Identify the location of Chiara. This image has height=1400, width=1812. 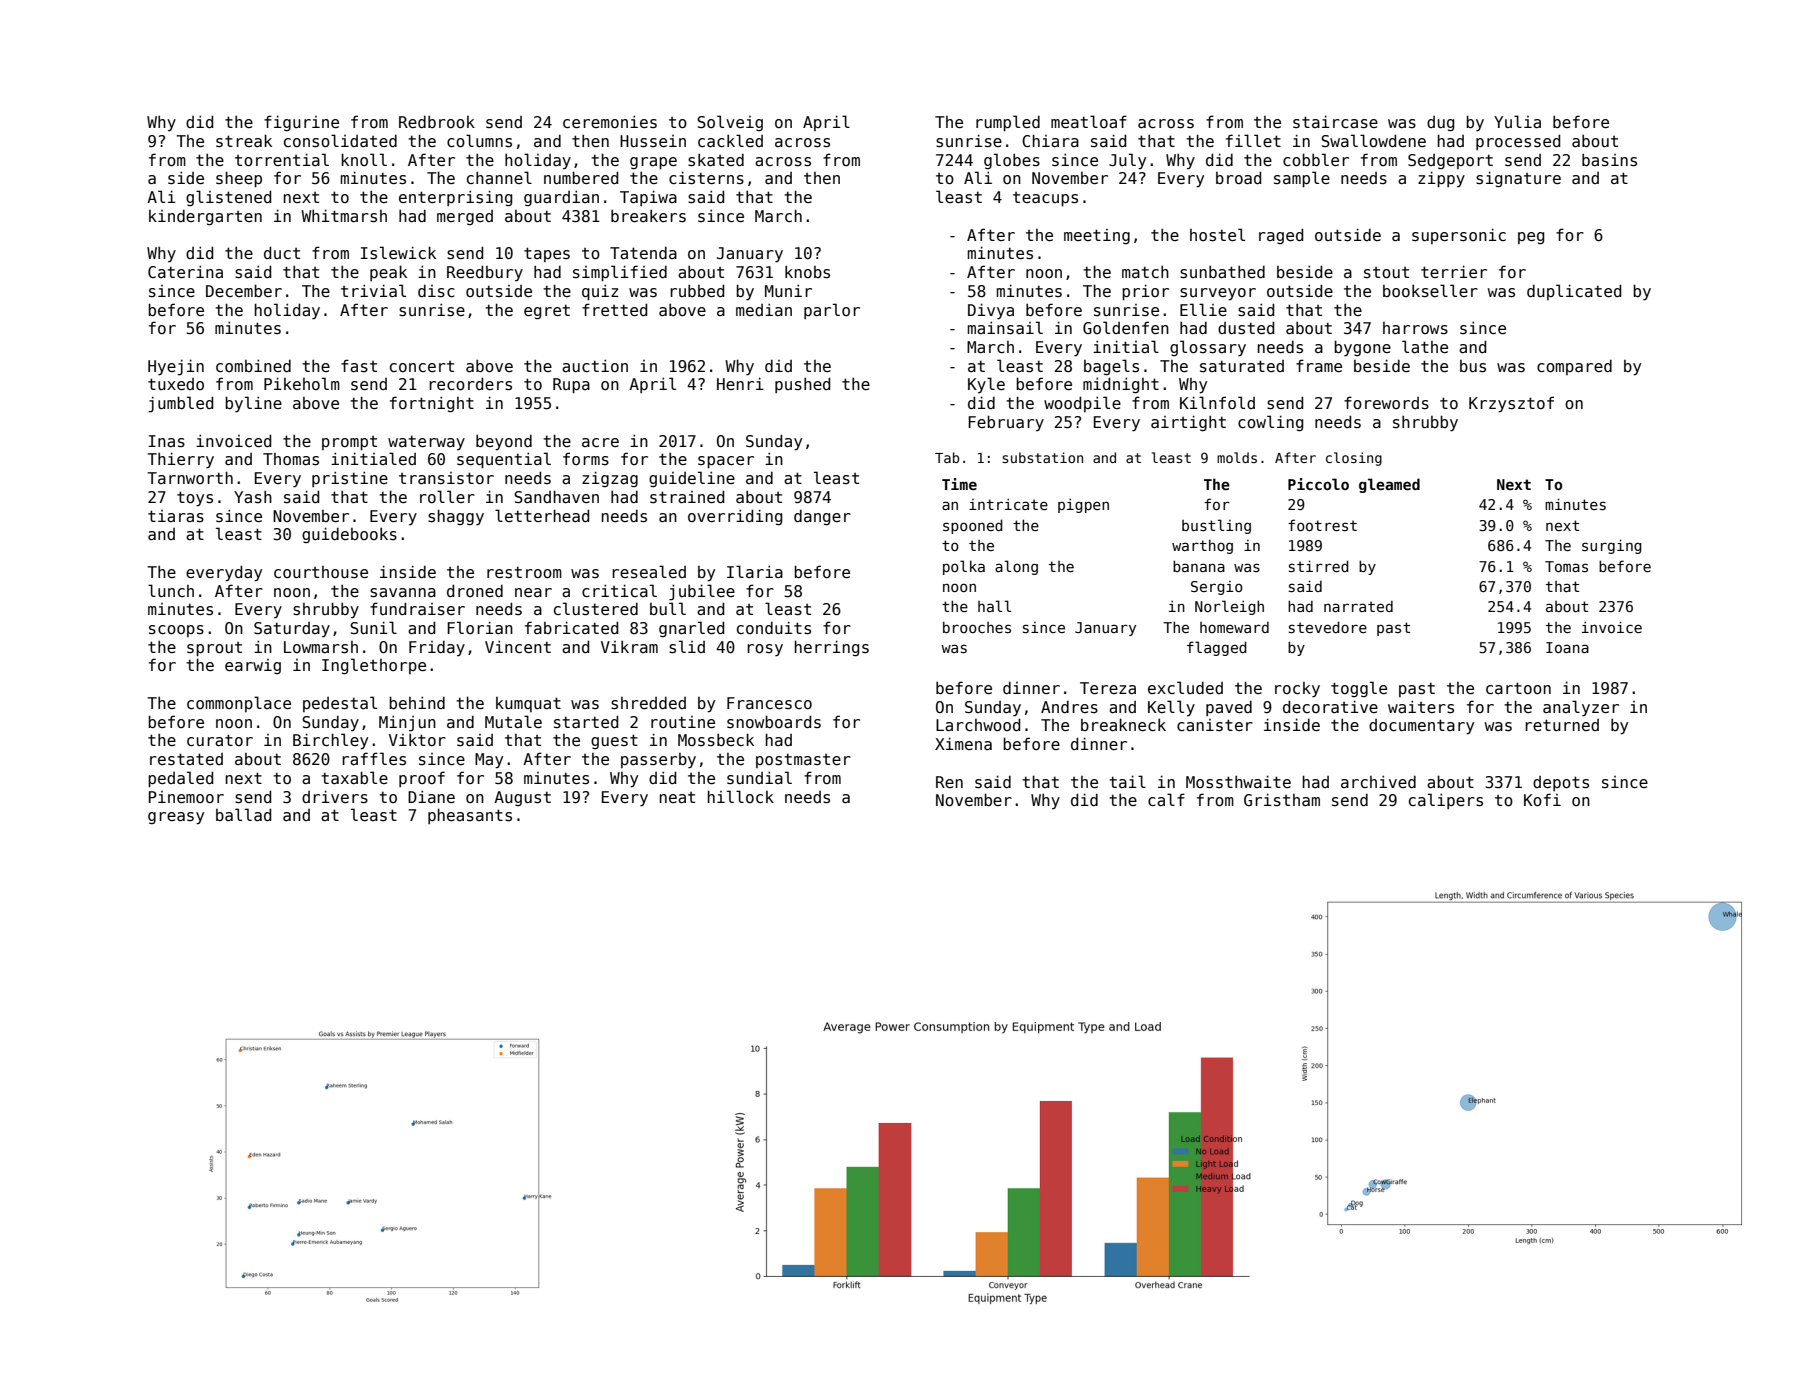
(1050, 140).
